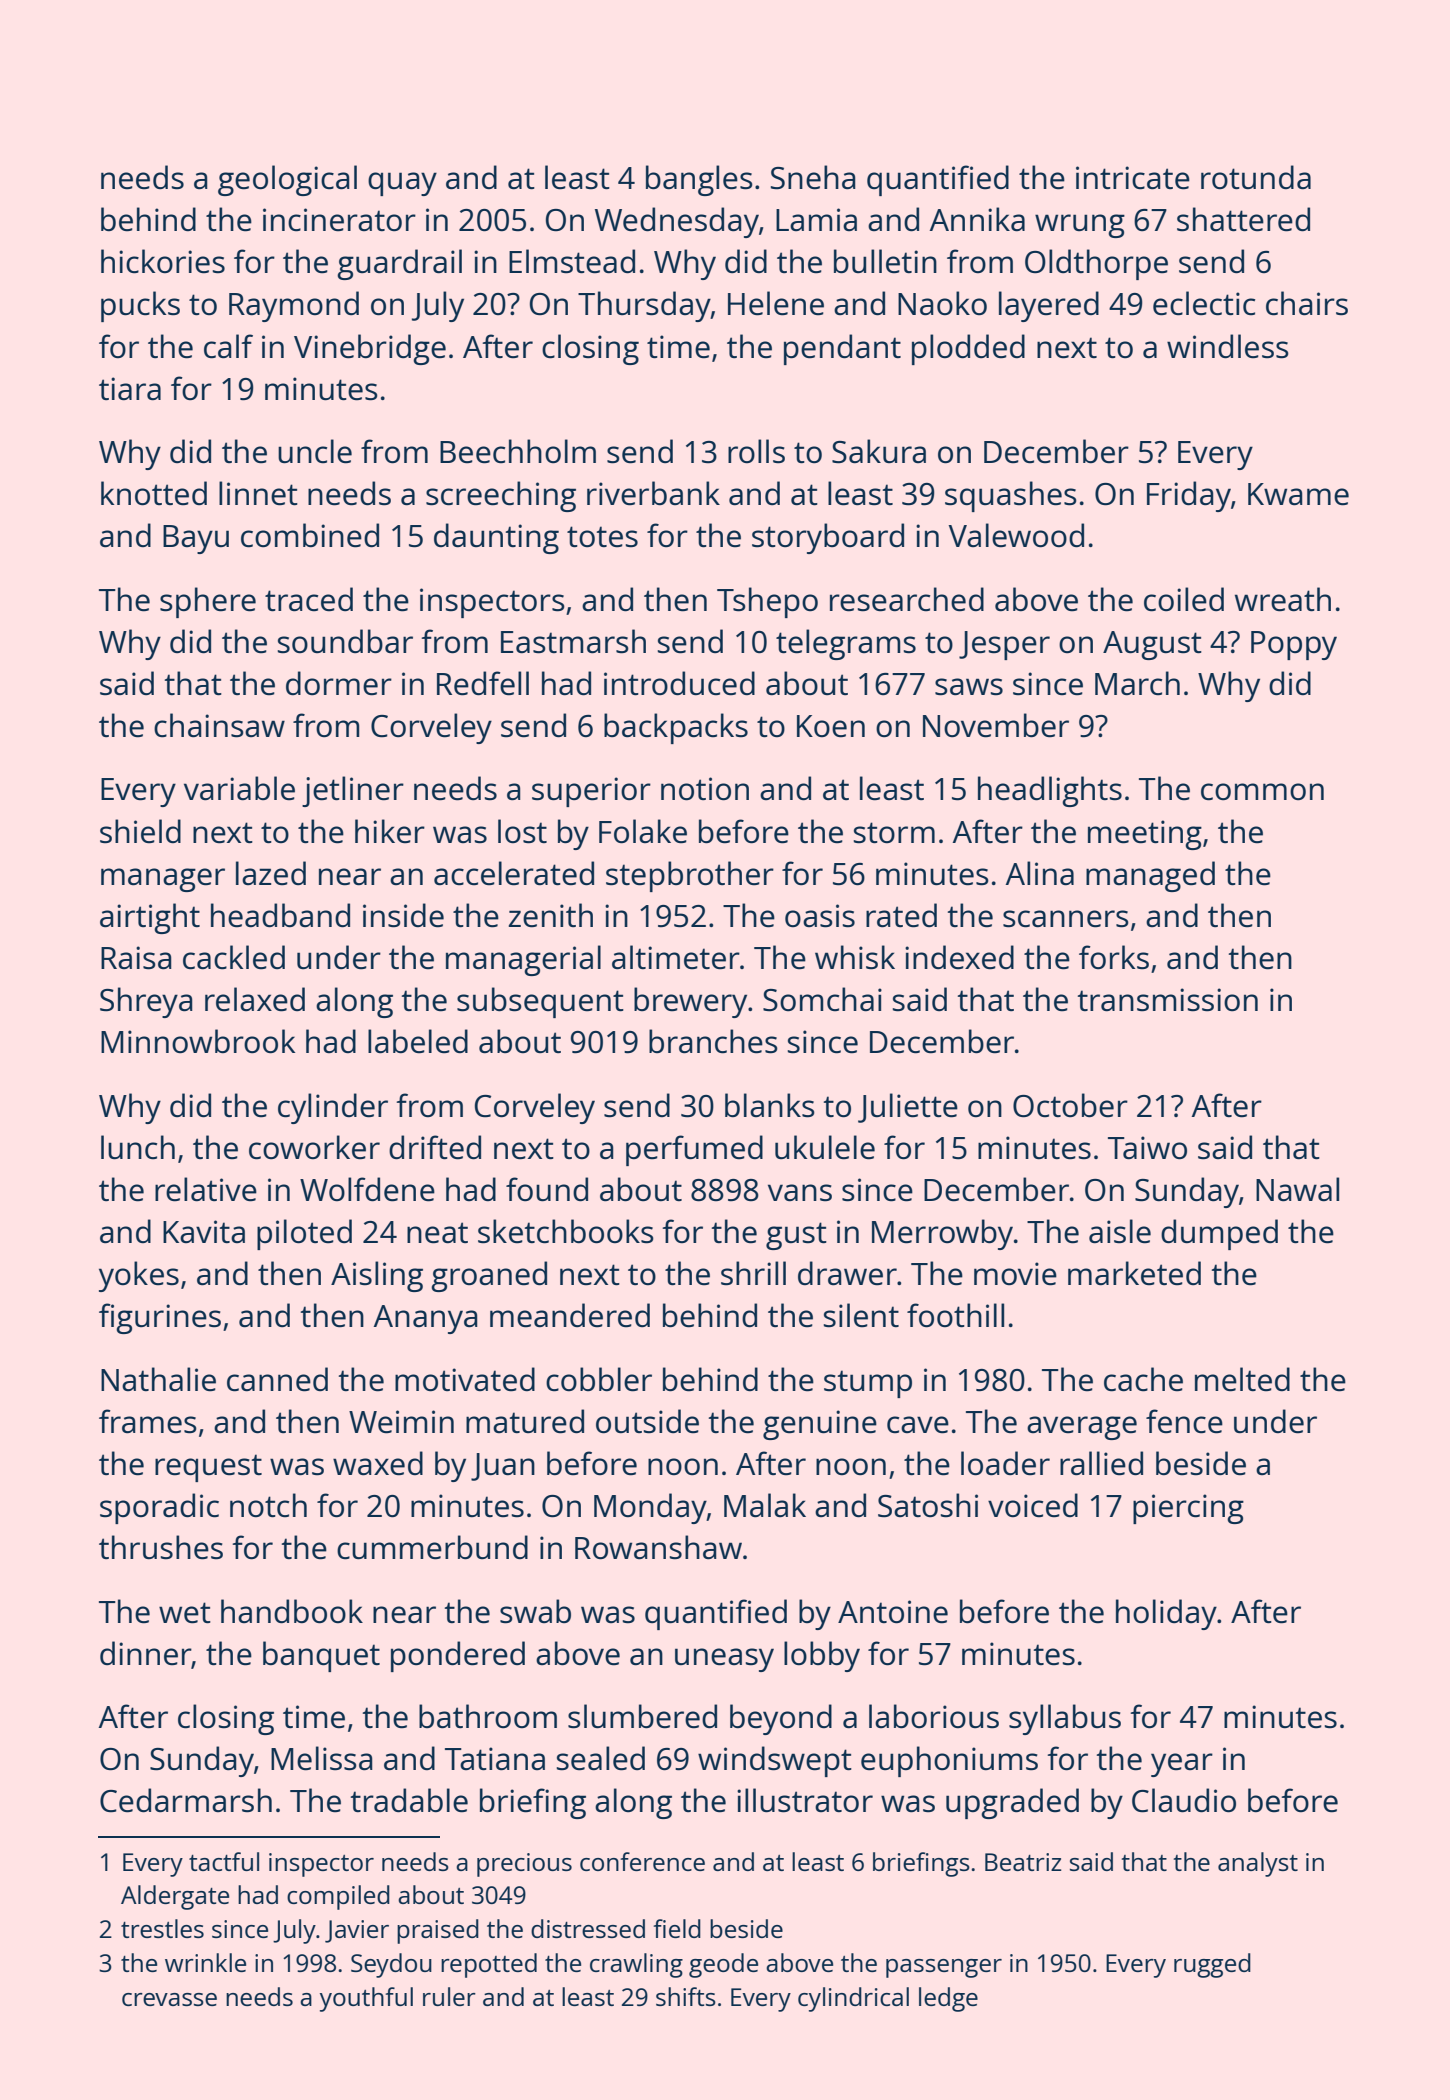 The height and width of the page is (2100, 1450). I want to click on bangles, so click(699, 180).
